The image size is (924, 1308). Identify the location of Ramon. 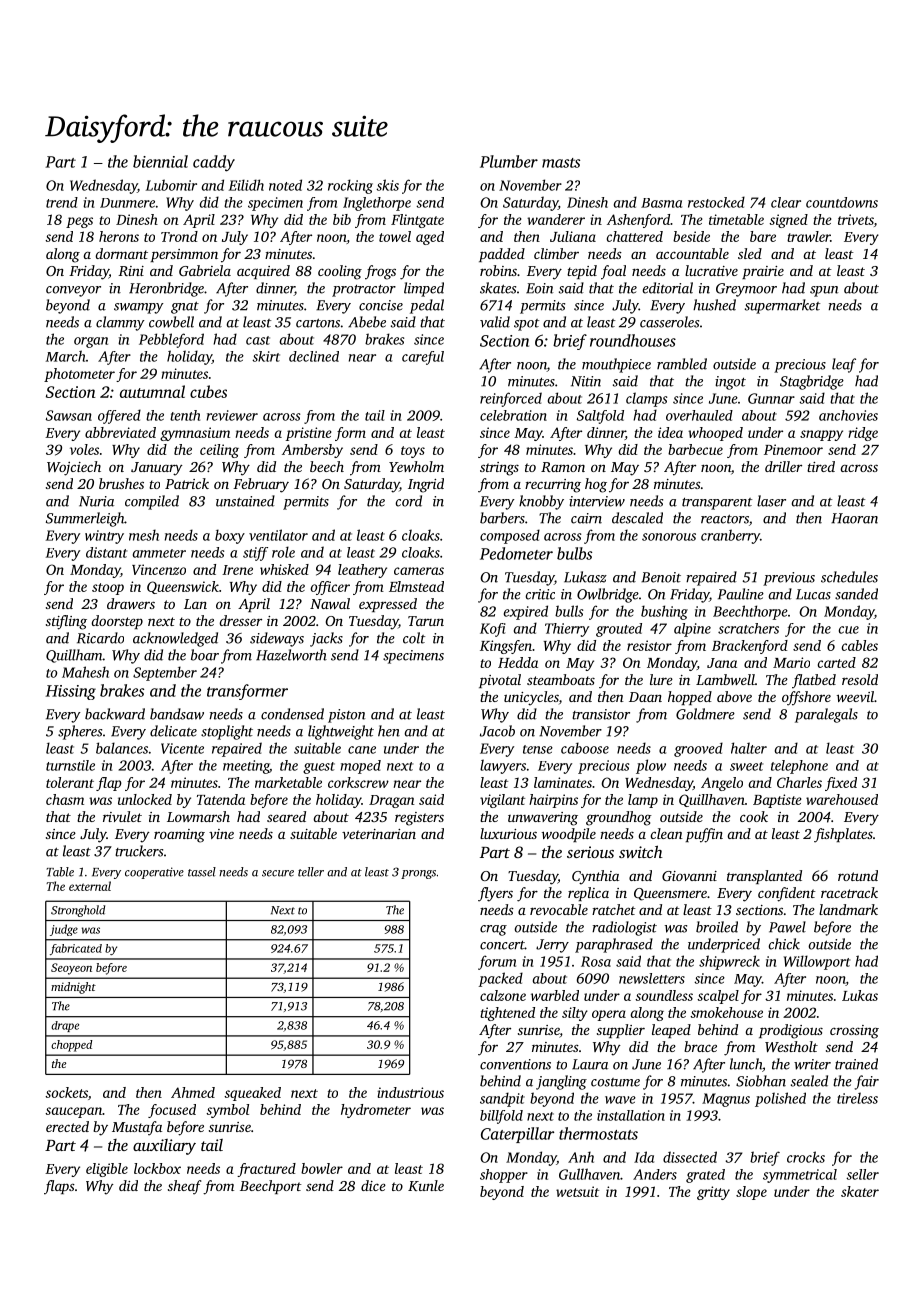
(563, 467).
